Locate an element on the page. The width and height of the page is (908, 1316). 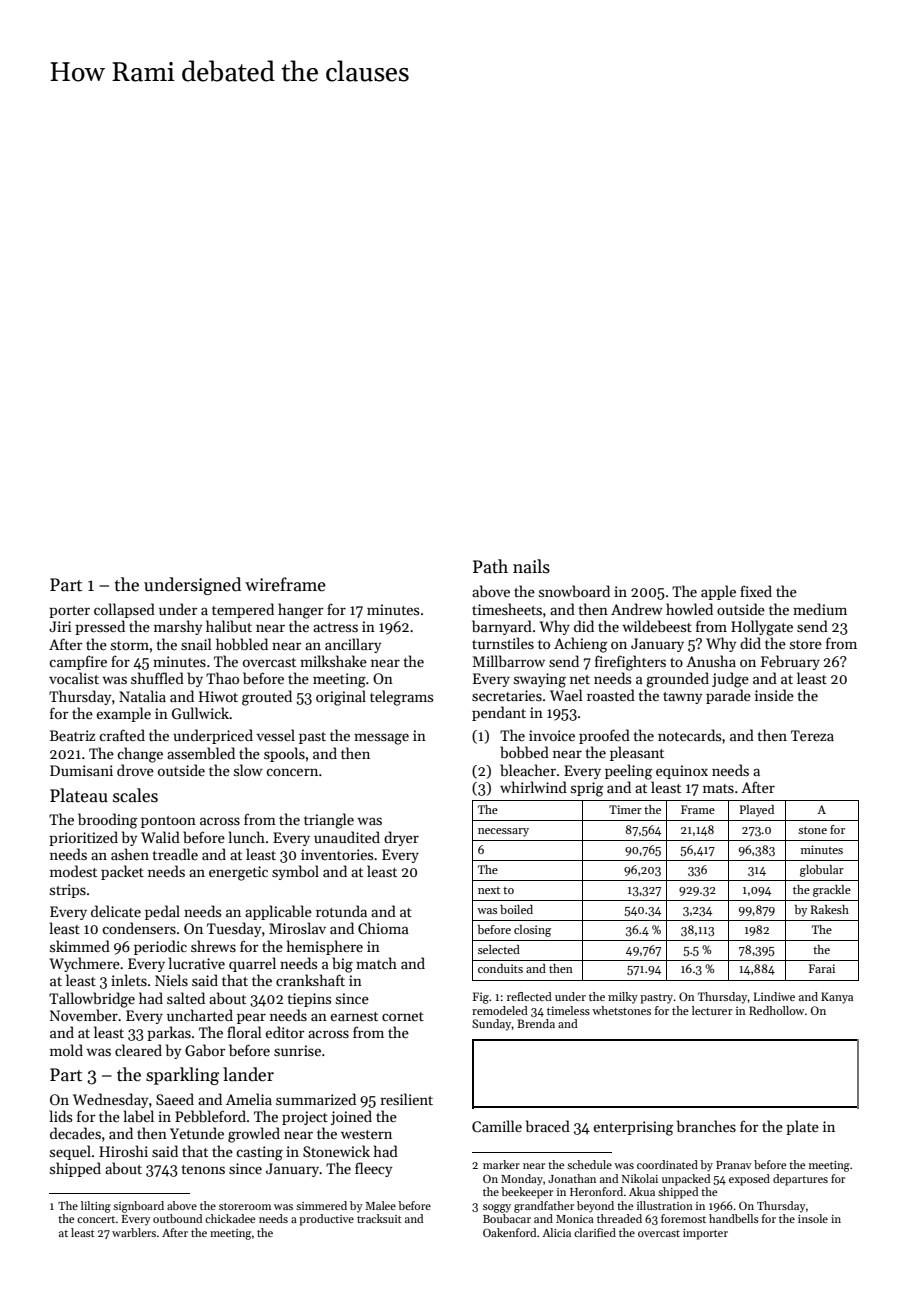
ashen is located at coordinates (130, 854).
